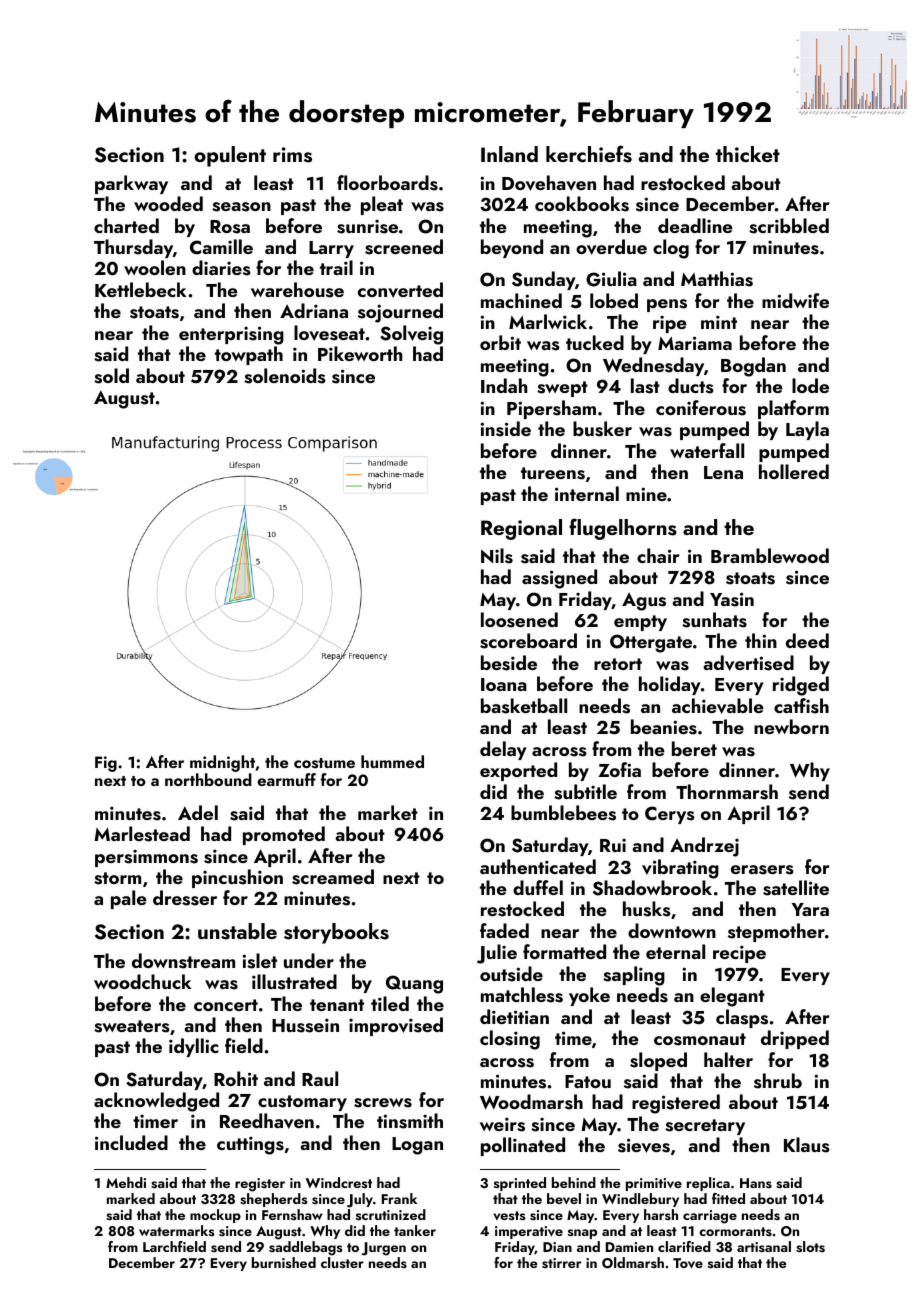  Describe the element at coordinates (249, 355) in the screenshot. I see `towpath` at that location.
